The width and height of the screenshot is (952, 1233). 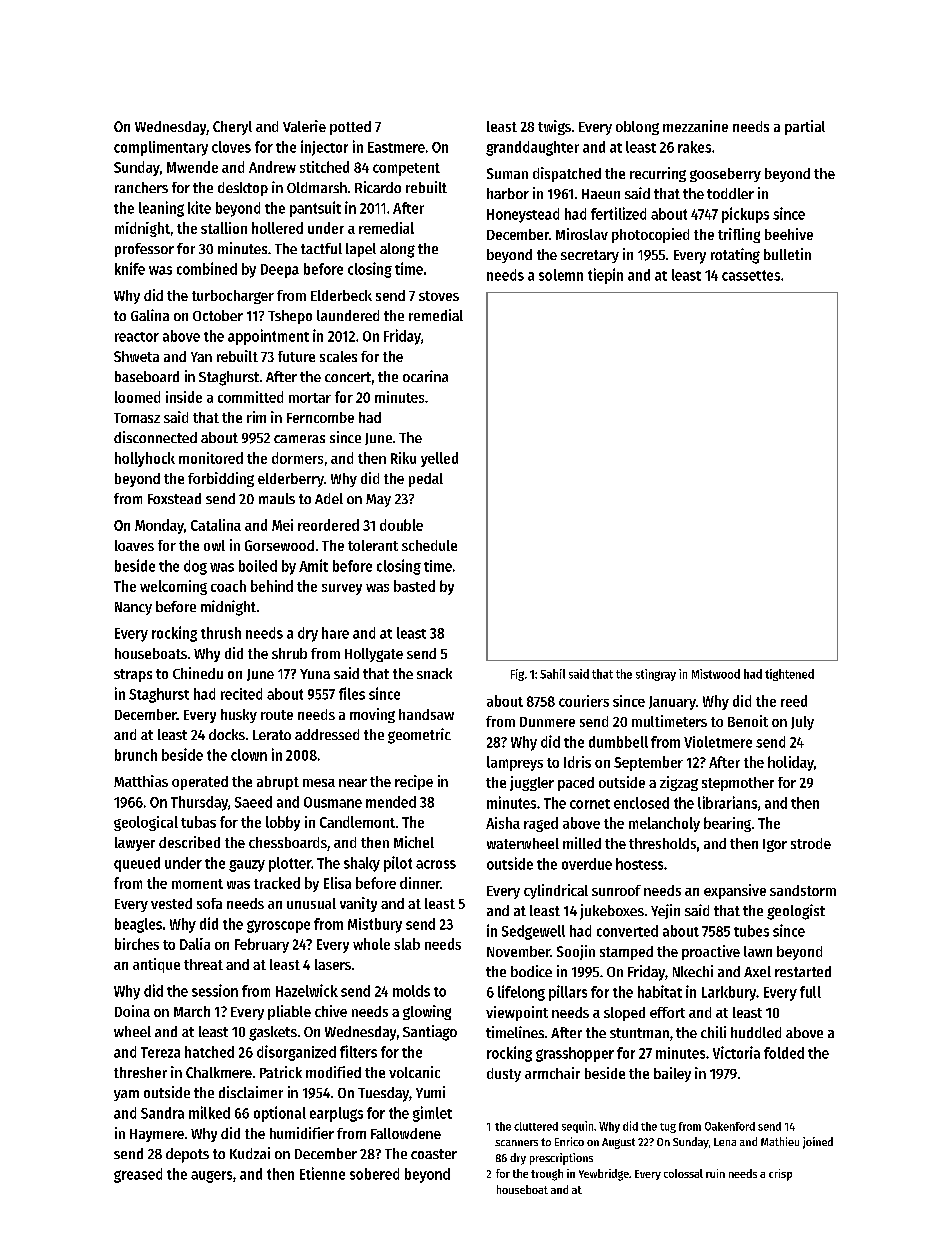 What do you see at coordinates (439, 459) in the screenshot?
I see `yelled` at bounding box center [439, 459].
